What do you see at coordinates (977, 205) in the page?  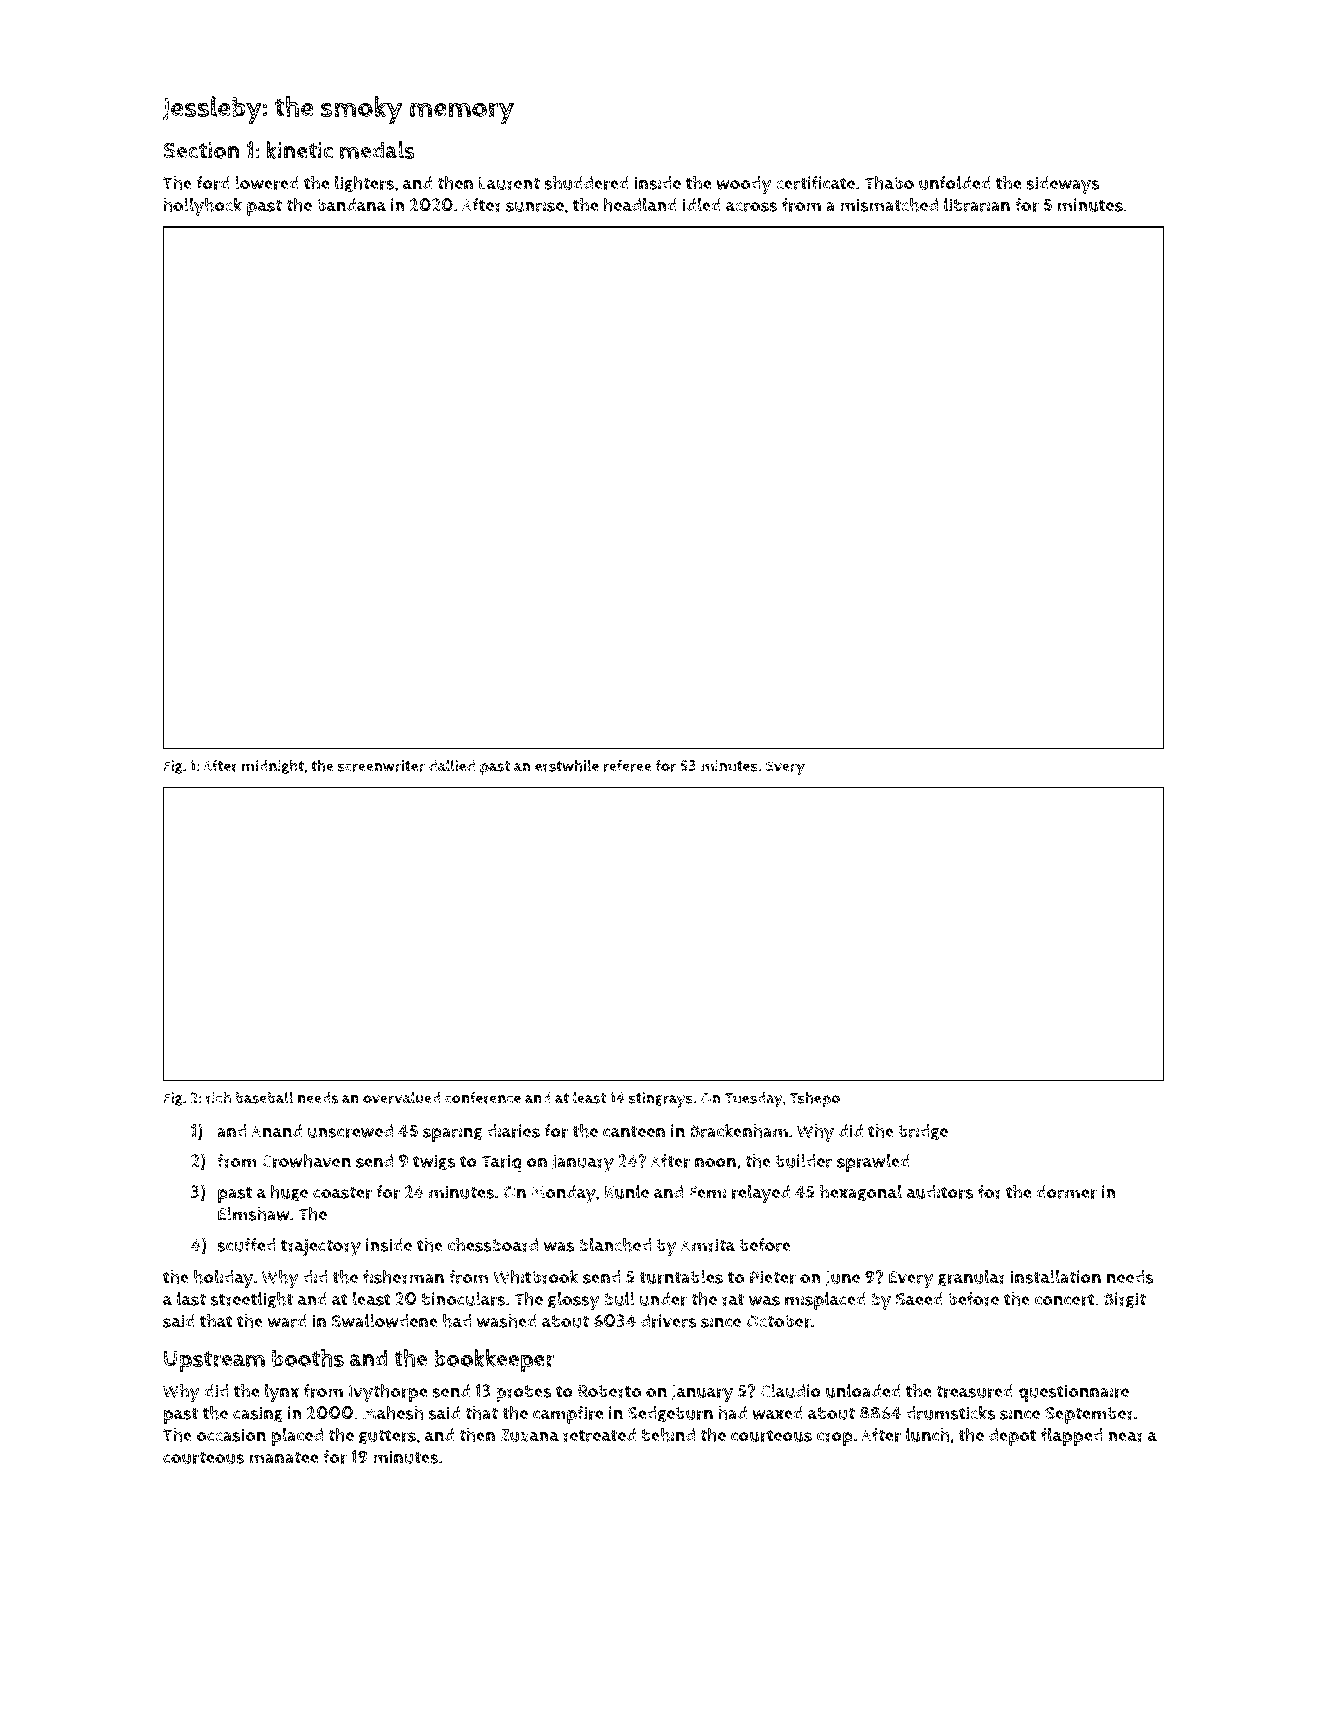 I see `librarian` at bounding box center [977, 205].
